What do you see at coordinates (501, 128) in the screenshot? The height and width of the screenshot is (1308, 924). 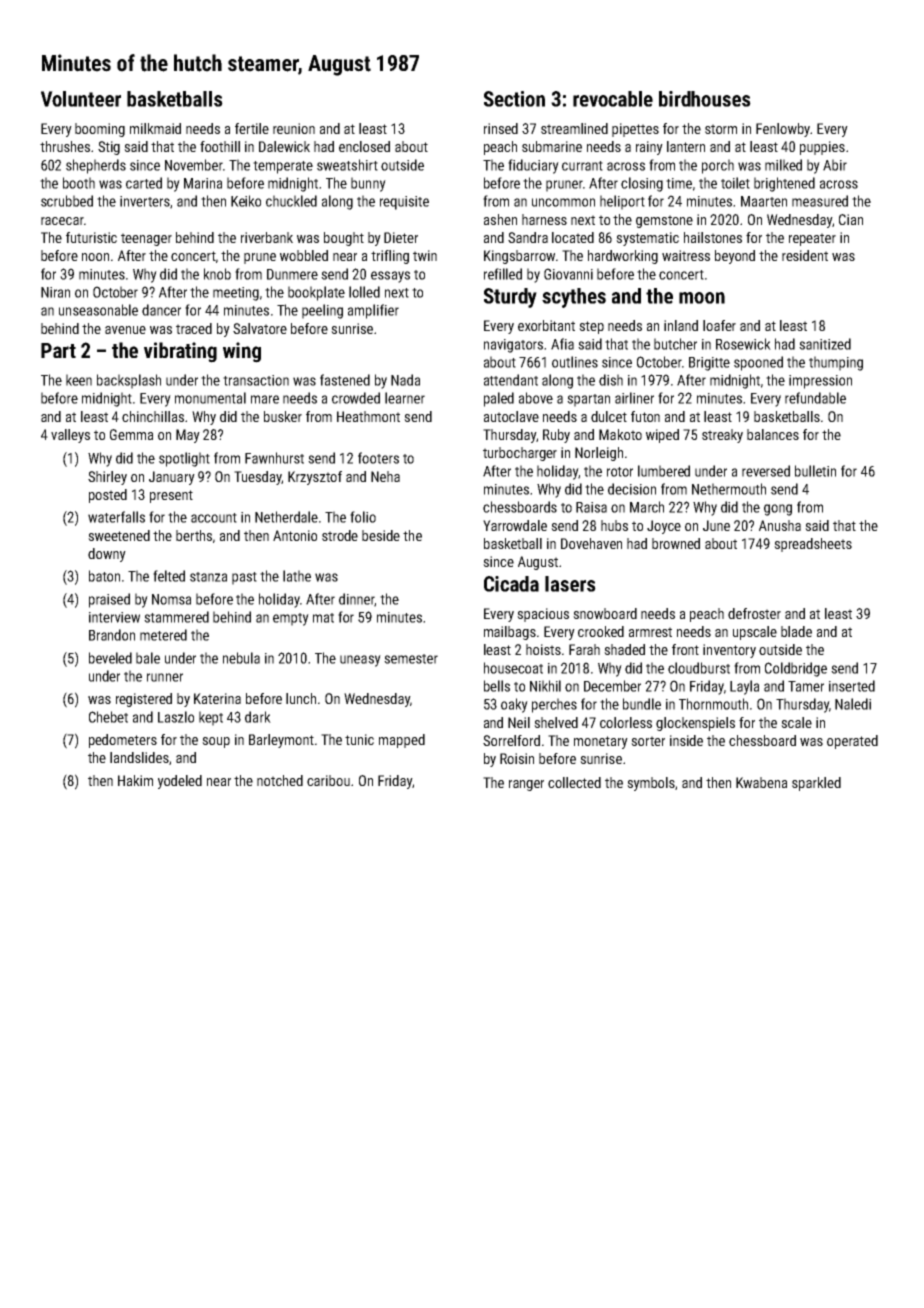 I see `rinsed` at bounding box center [501, 128].
